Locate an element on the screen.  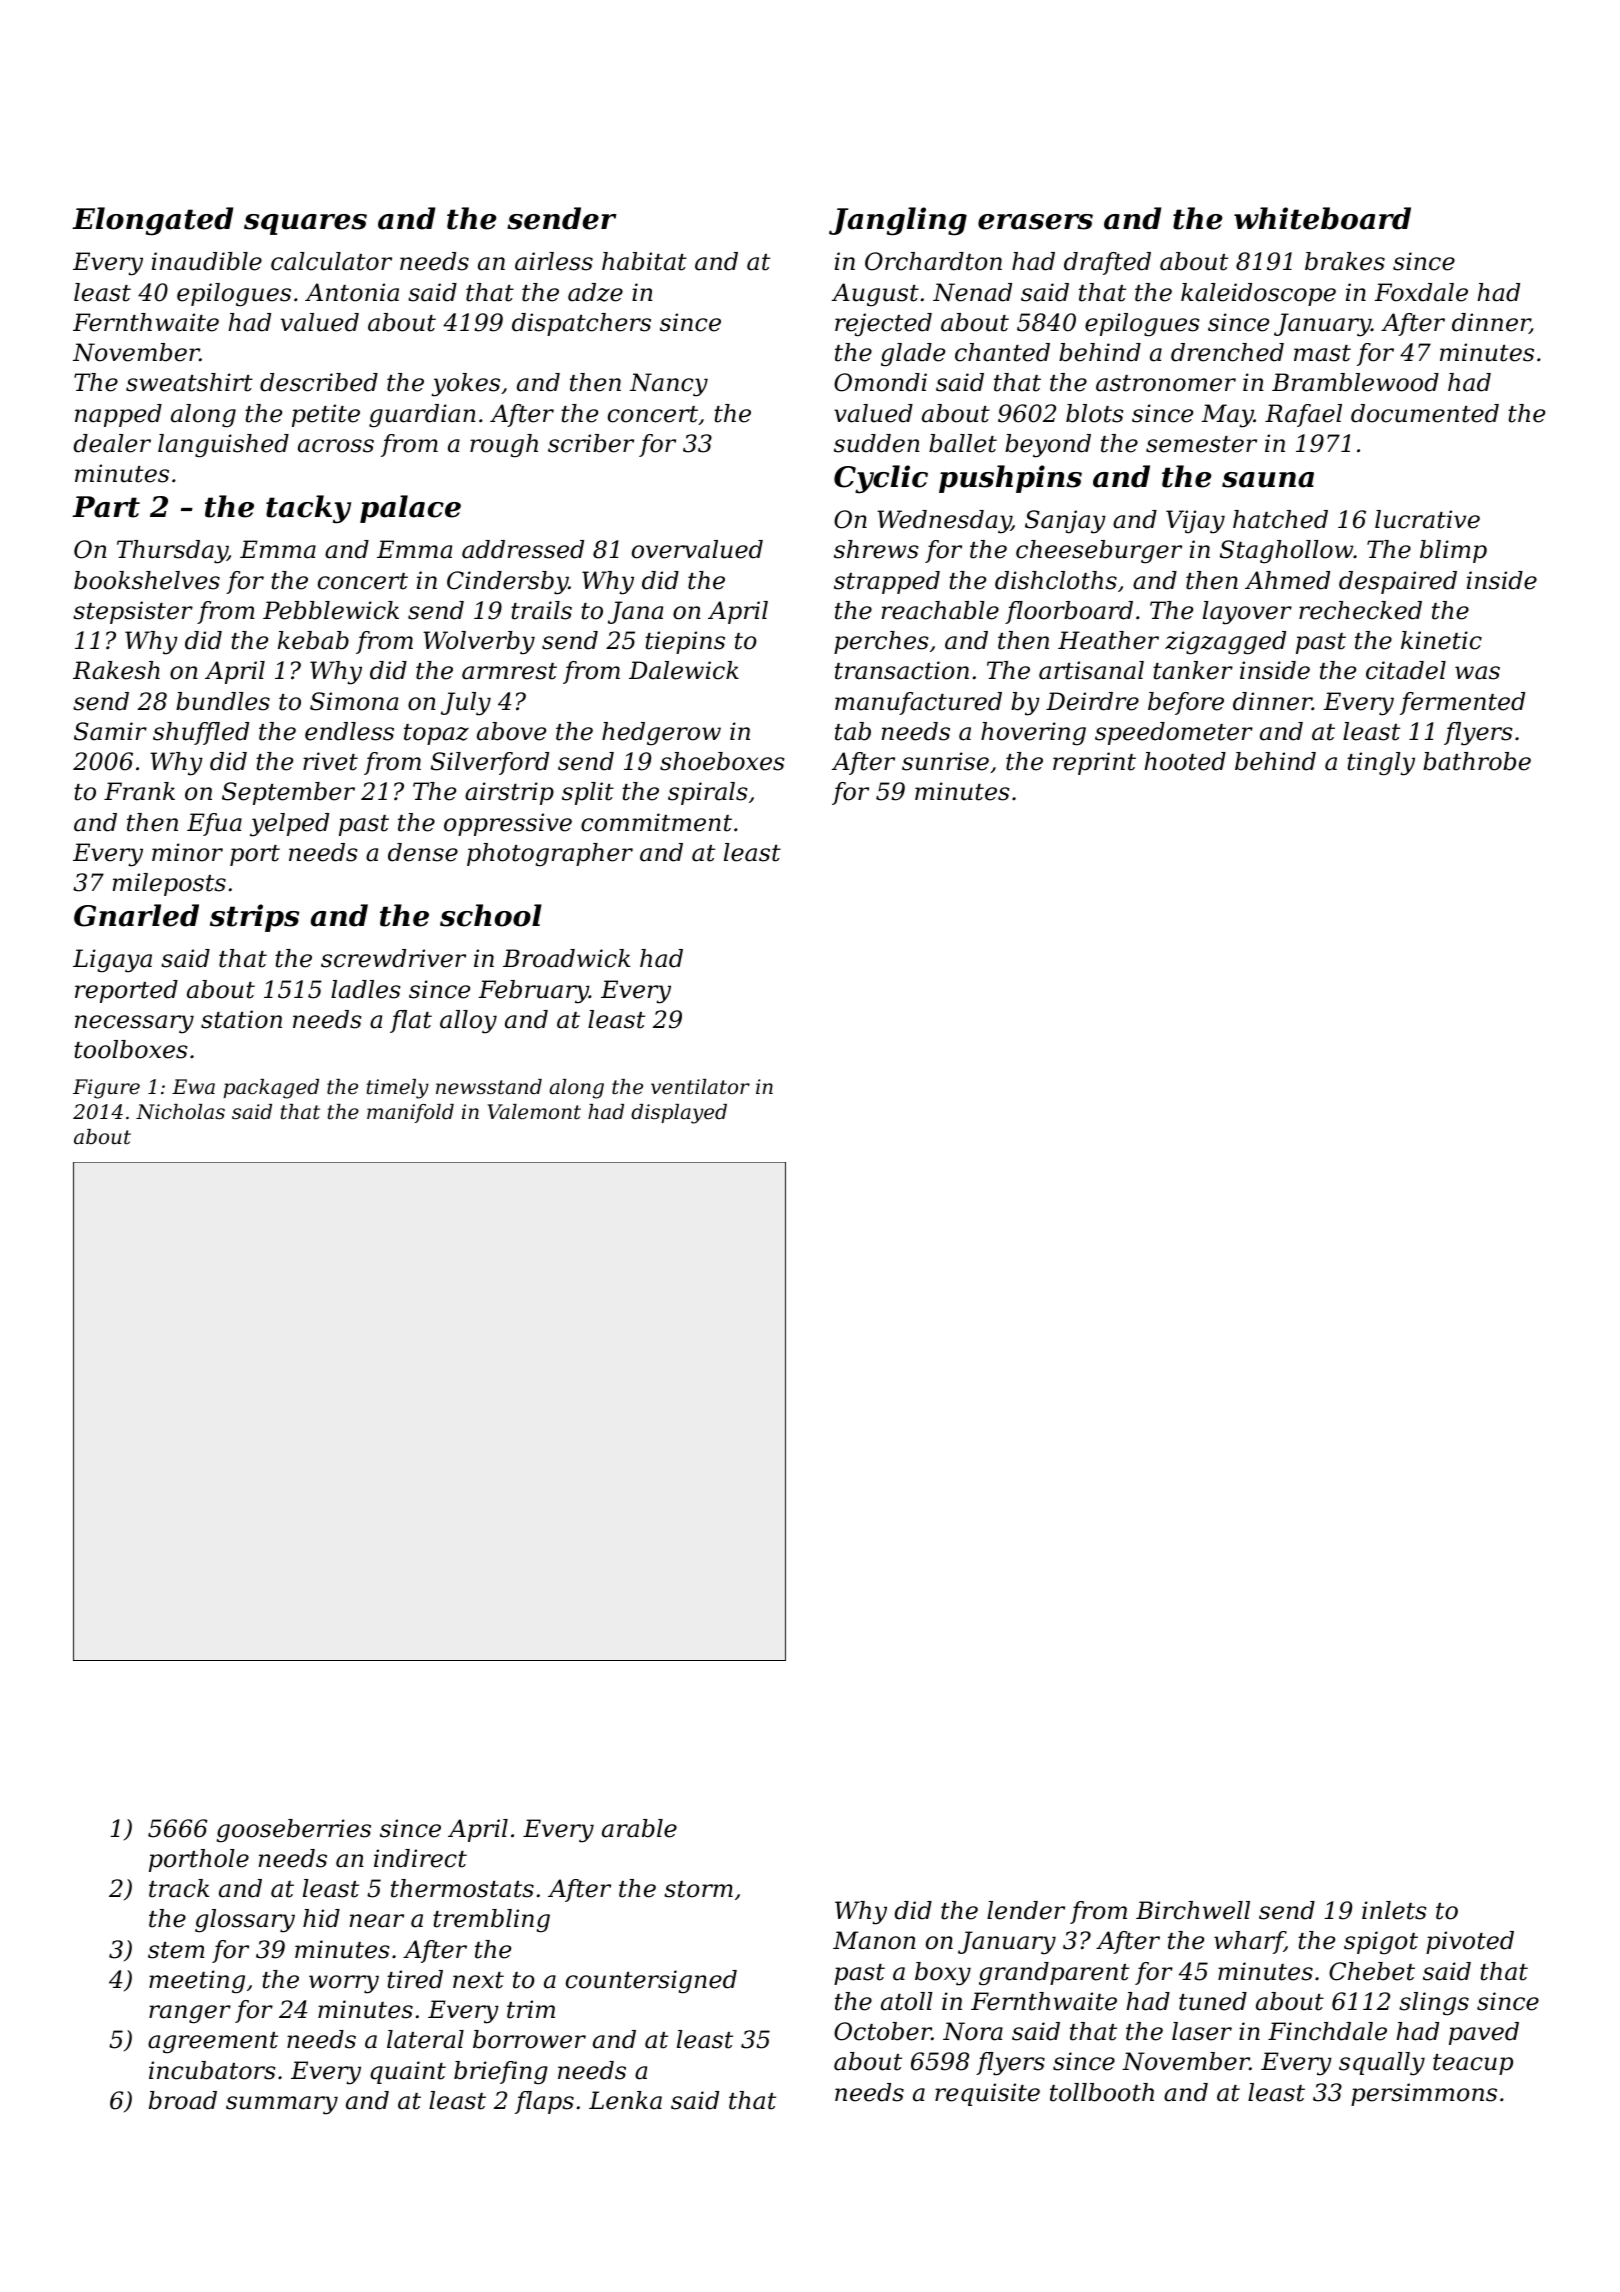
blimp is located at coordinates (1453, 551).
